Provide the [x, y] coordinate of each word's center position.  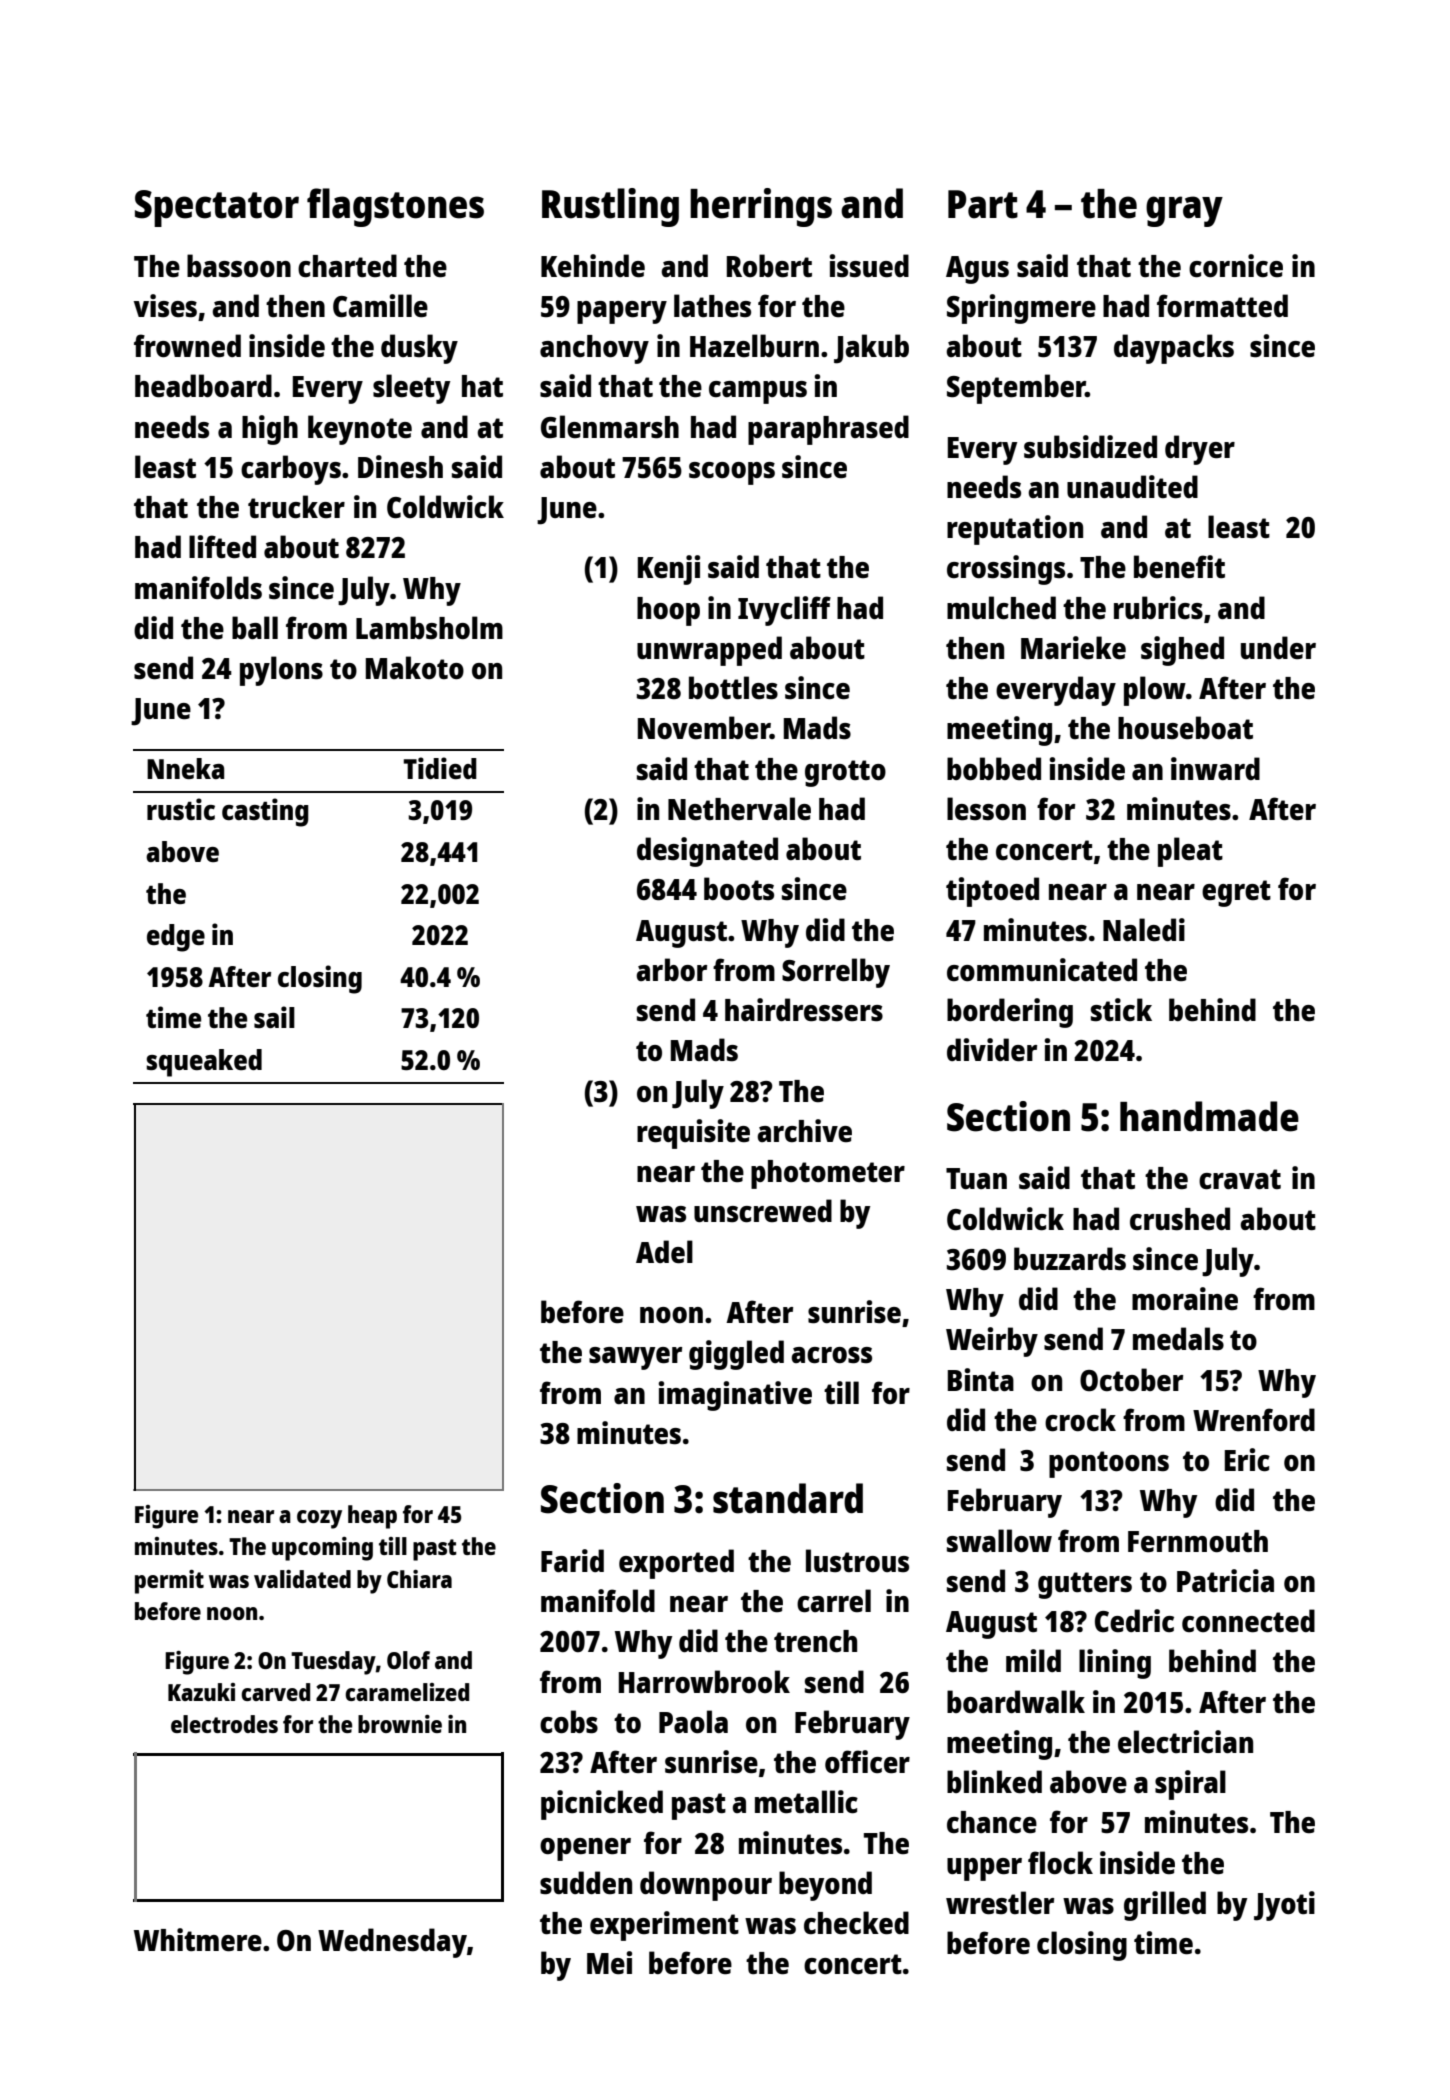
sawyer [635, 1358]
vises [165, 305]
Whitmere [198, 1940]
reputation [1015, 530]
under [1278, 647]
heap [372, 1517]
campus [758, 392]
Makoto [415, 667]
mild [1033, 1660]
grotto [845, 773]
